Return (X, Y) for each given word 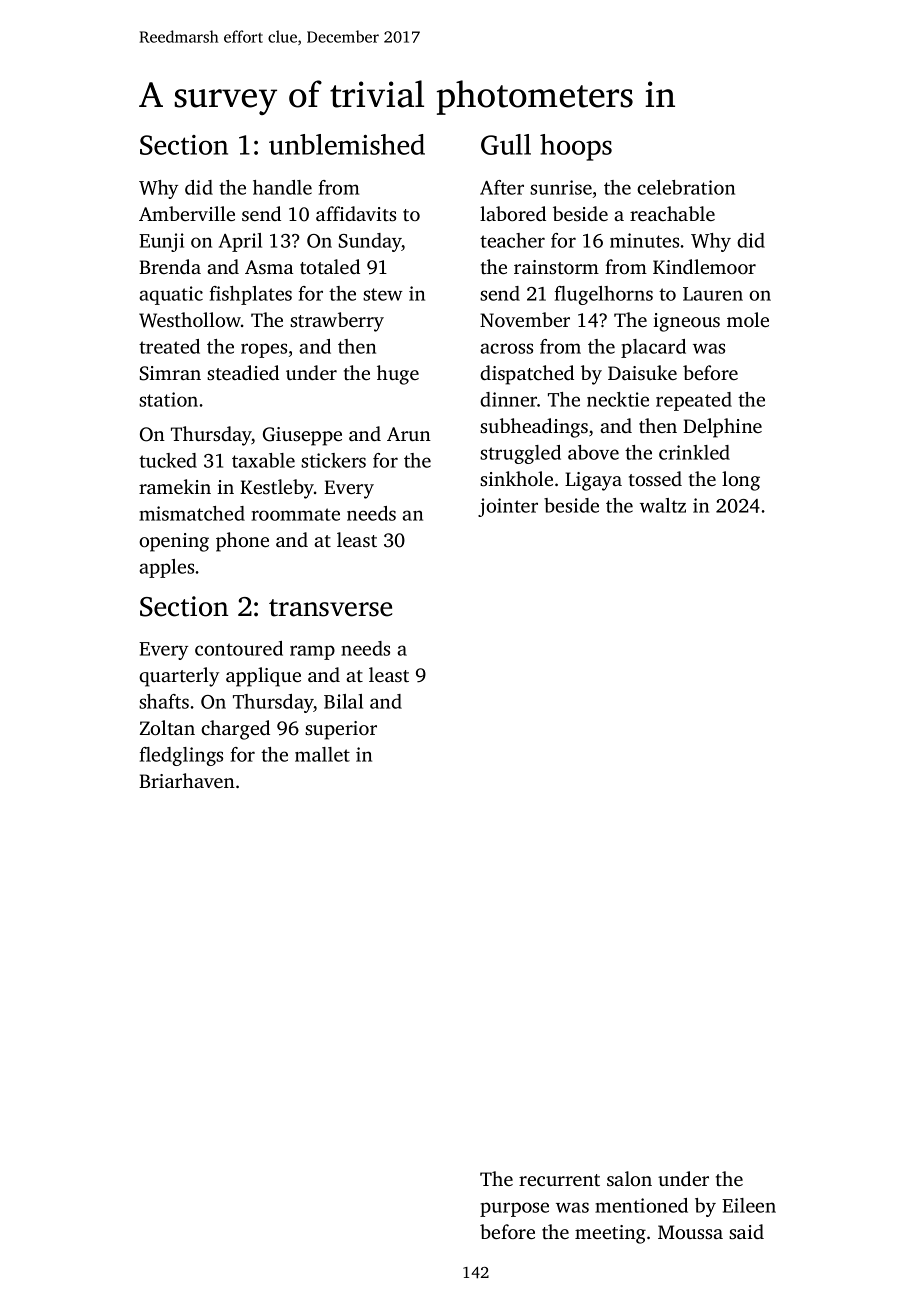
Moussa (690, 1232)
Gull (506, 144)
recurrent (559, 1180)
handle (282, 187)
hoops (576, 147)
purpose (514, 1209)
